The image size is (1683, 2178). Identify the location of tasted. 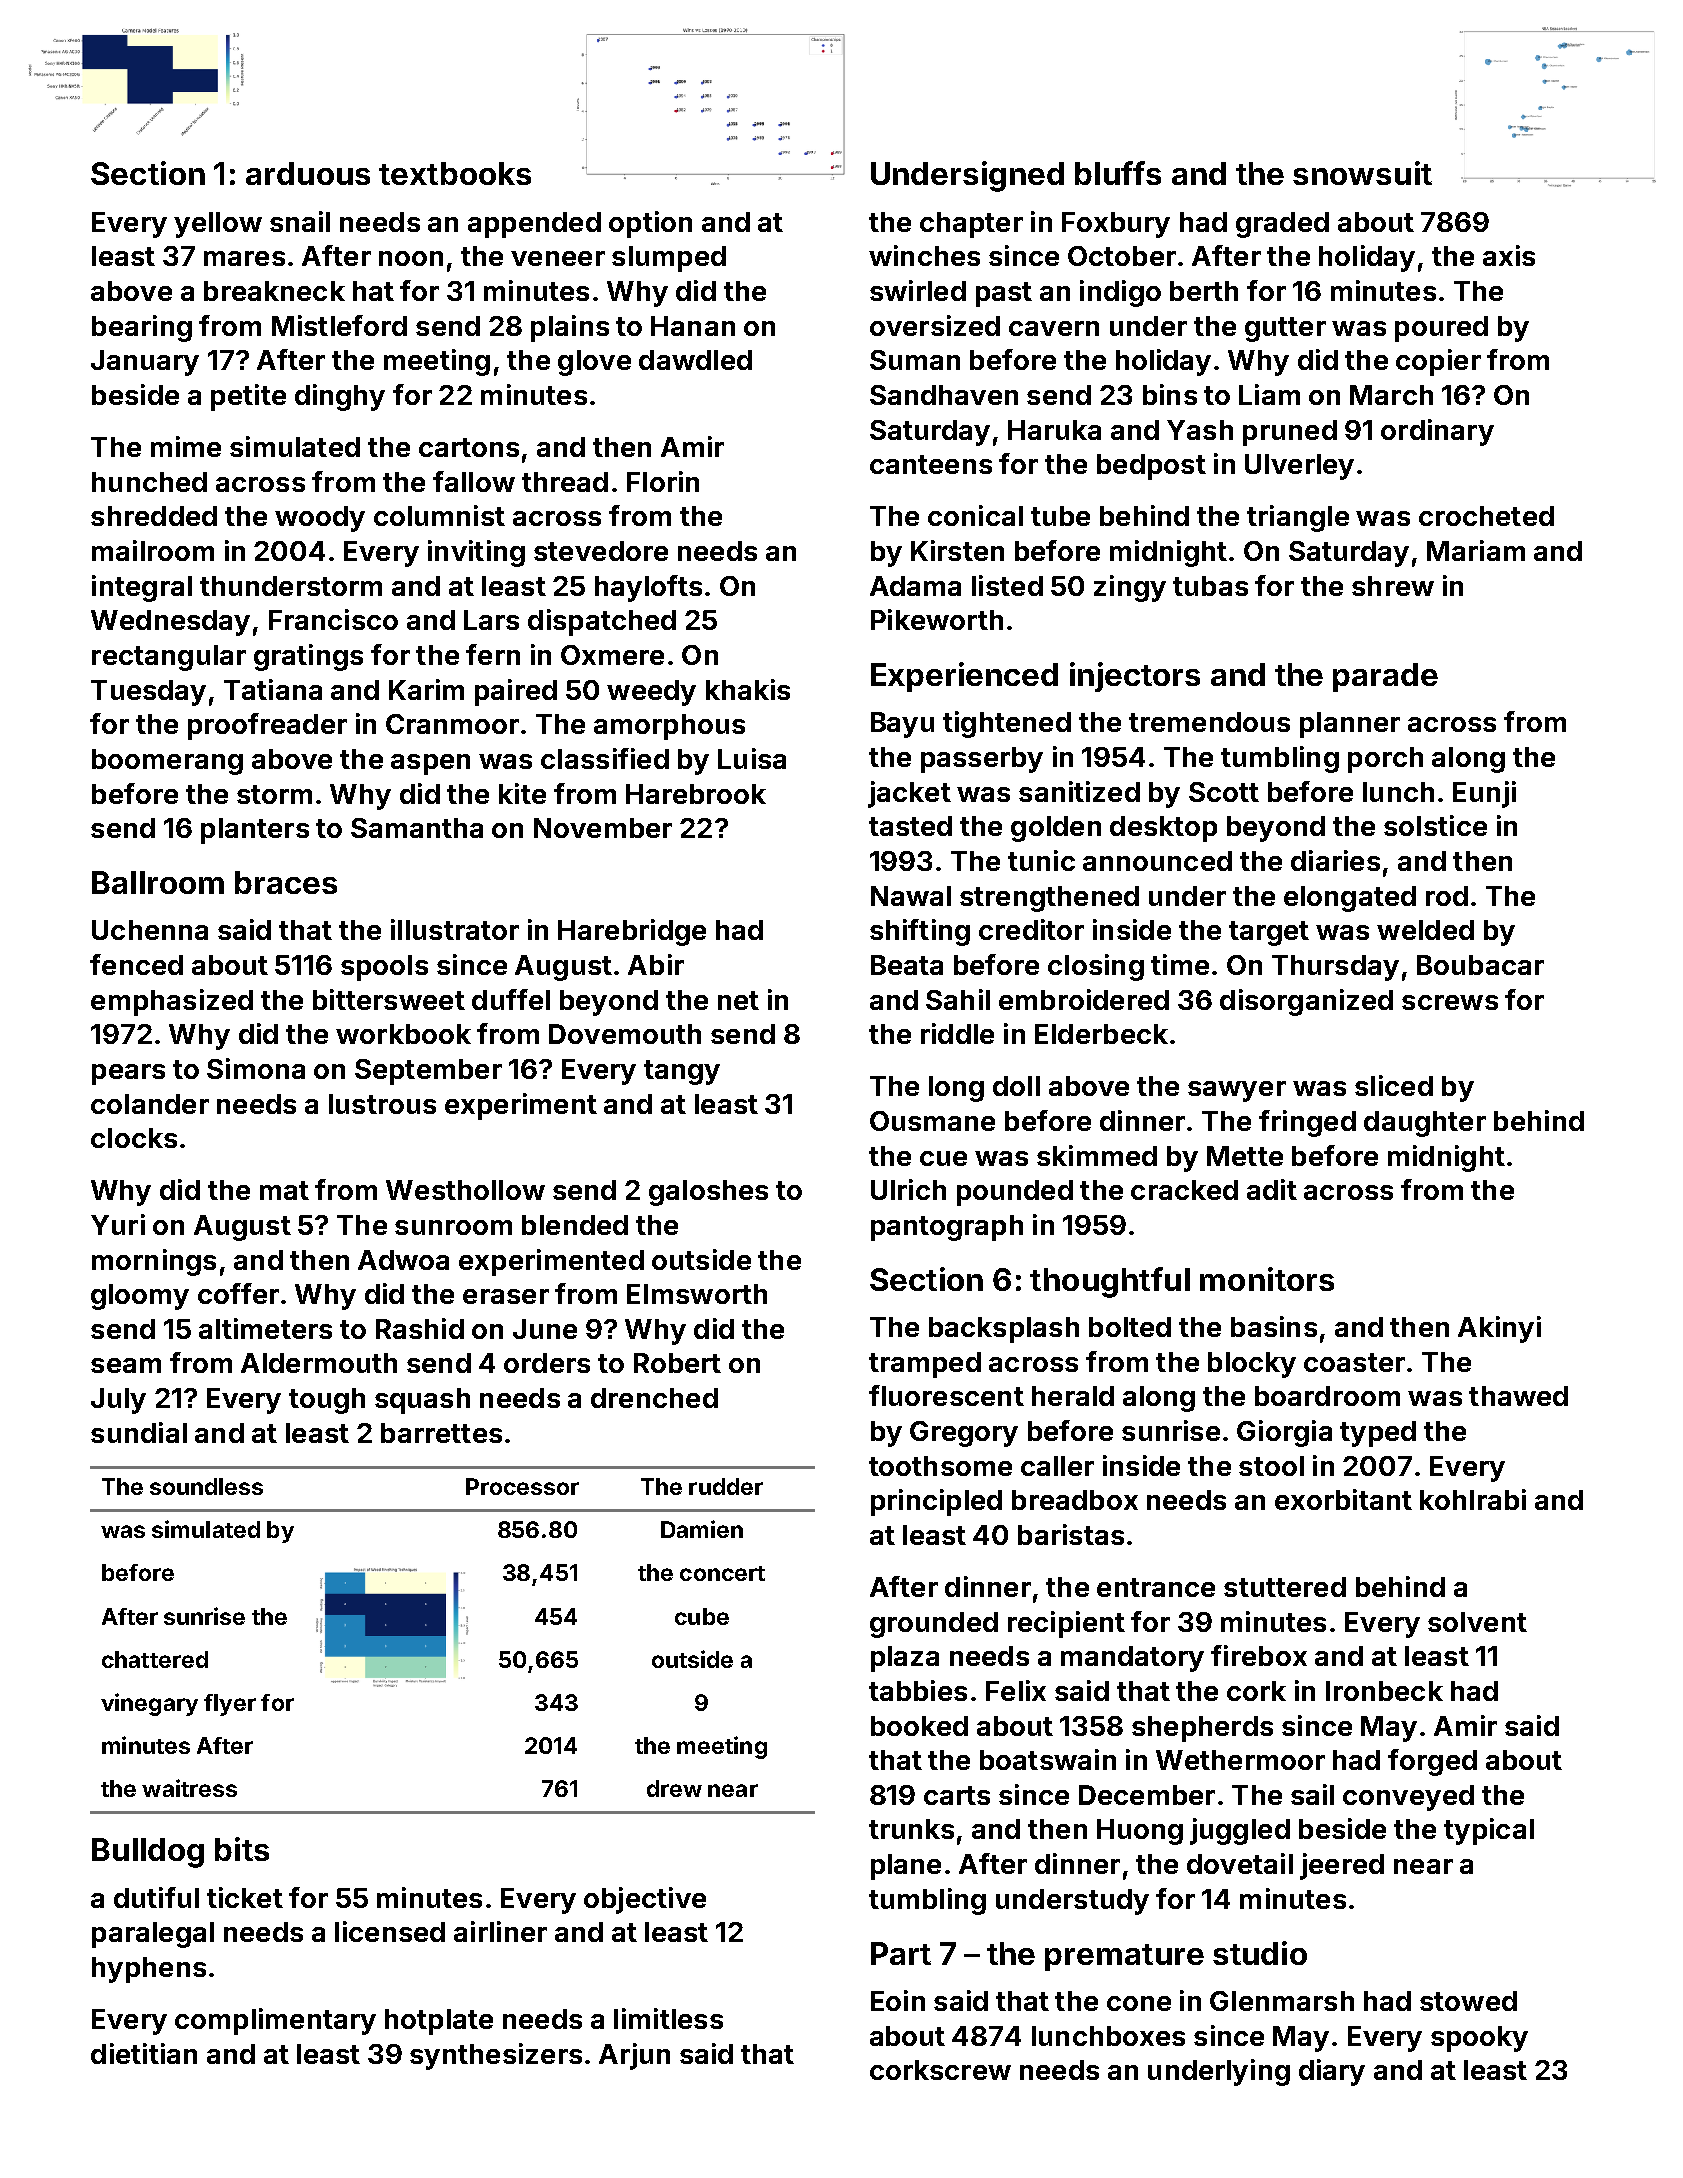
(910, 826).
